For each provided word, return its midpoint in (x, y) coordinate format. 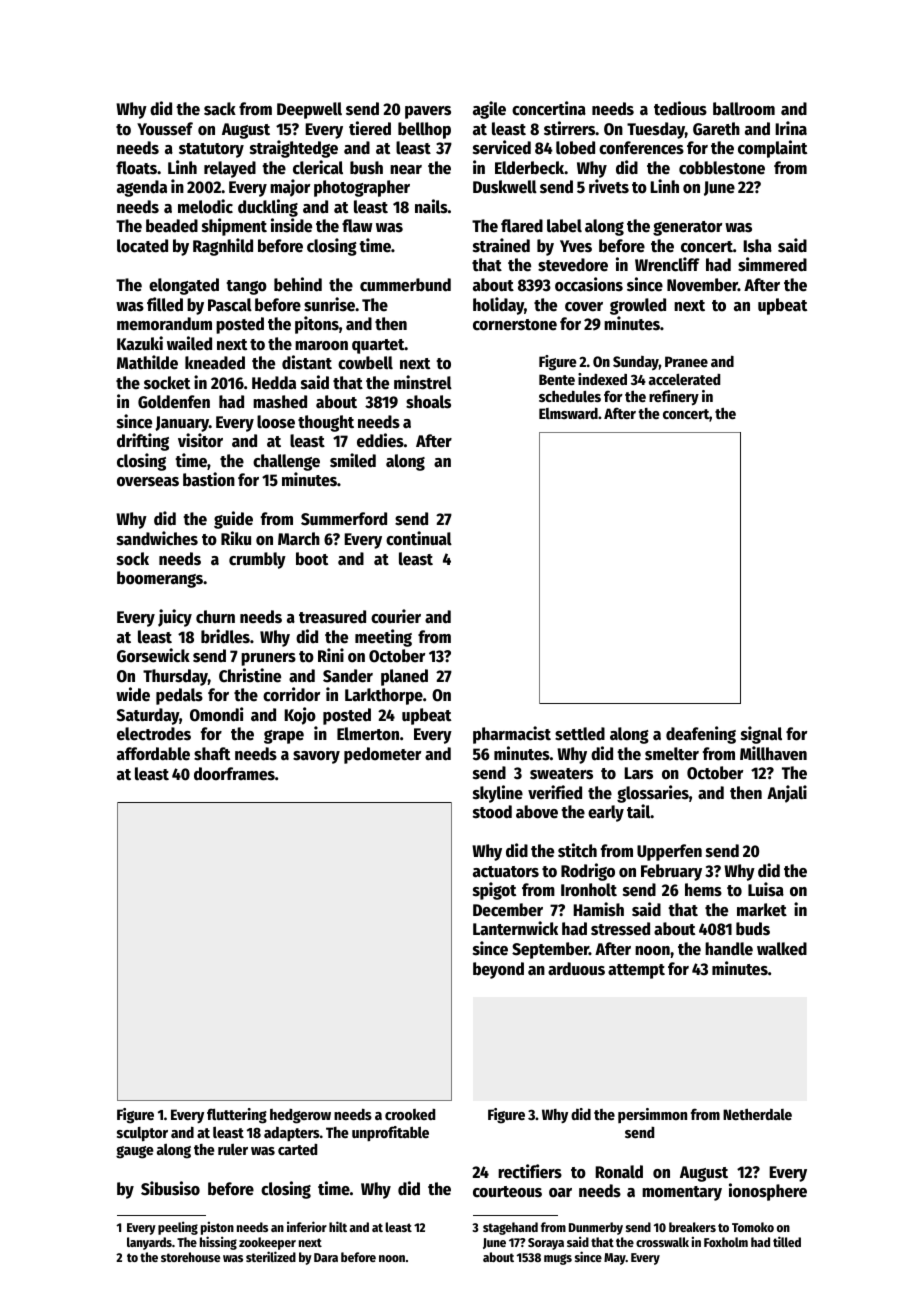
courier (396, 616)
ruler (233, 1149)
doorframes (234, 774)
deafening (701, 735)
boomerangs (160, 579)
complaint (772, 149)
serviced (502, 147)
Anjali (787, 794)
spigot (494, 891)
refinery (674, 398)
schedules (570, 396)
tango (246, 287)
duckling (268, 208)
